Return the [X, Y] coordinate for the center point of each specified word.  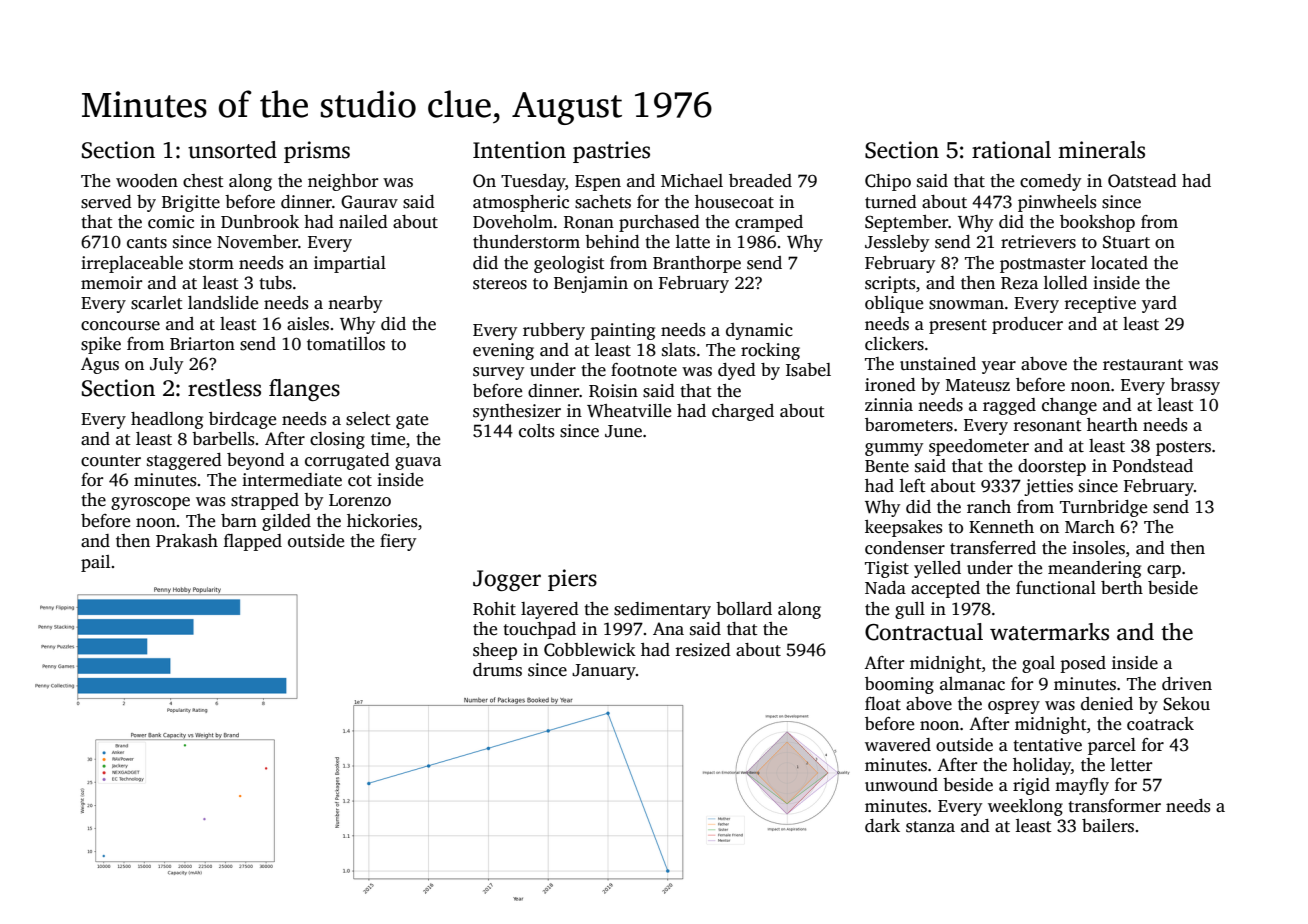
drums [497, 670]
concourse [120, 326]
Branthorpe [697, 264]
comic [171, 222]
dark [882, 826]
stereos [500, 284]
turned [891, 202]
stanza [930, 827]
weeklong [1025, 807]
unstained [938, 364]
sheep [495, 651]
